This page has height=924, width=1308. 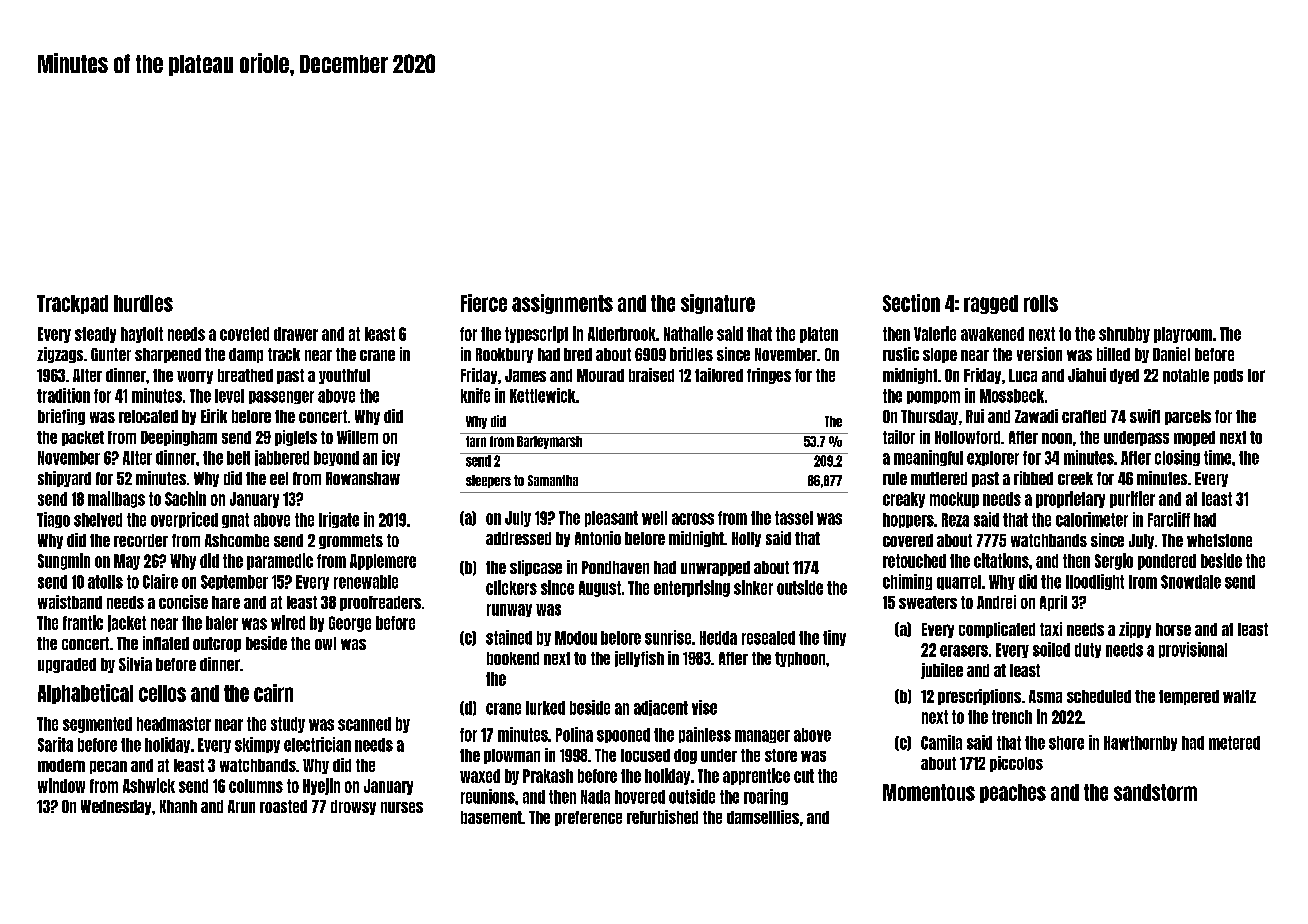 I want to click on Ashcombe, so click(x=237, y=540).
